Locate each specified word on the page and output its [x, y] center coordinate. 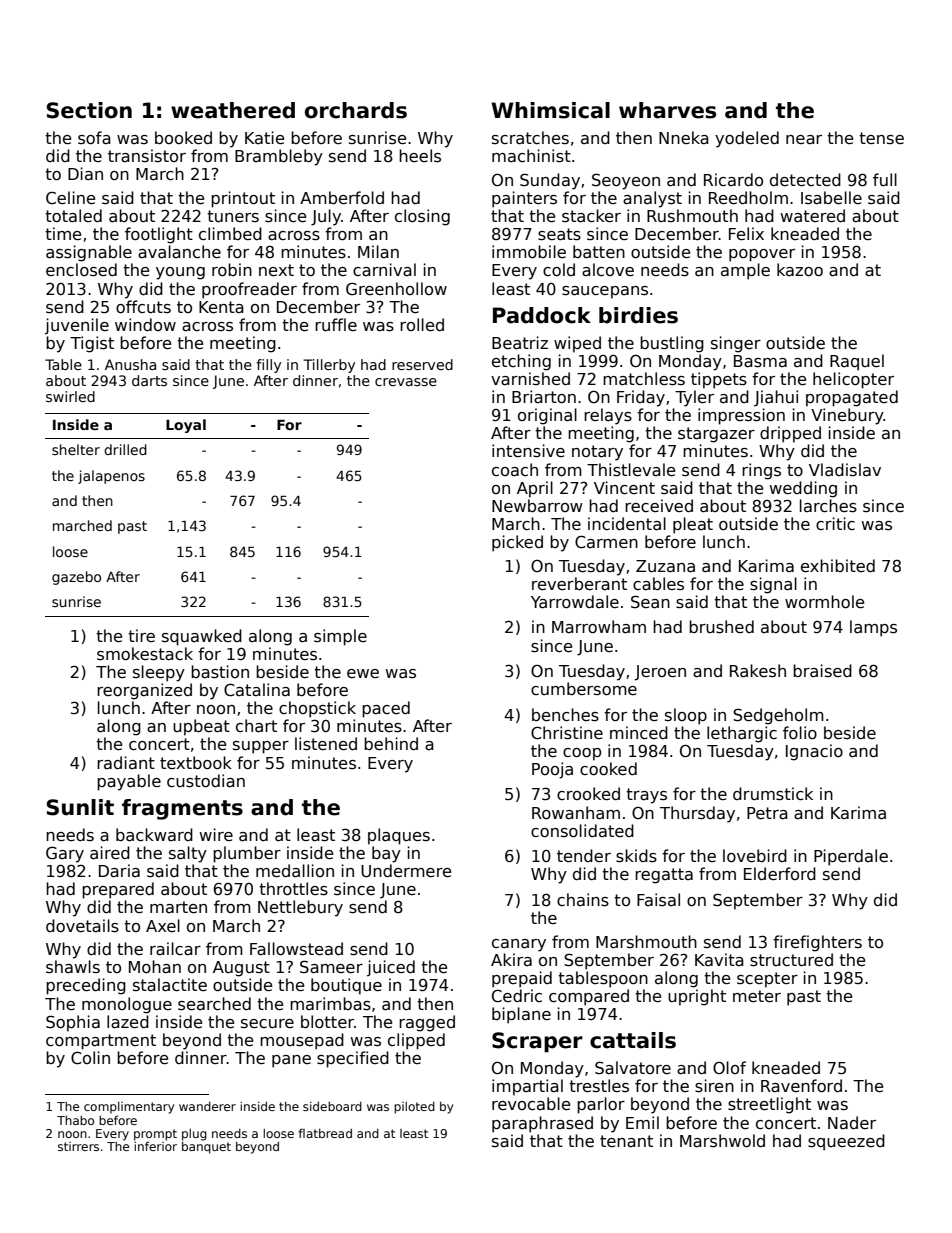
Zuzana [665, 566]
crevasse [406, 382]
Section [89, 110]
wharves [667, 110]
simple [340, 637]
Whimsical [550, 110]
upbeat [201, 727]
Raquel [857, 362]
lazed [128, 1022]
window [145, 324]
